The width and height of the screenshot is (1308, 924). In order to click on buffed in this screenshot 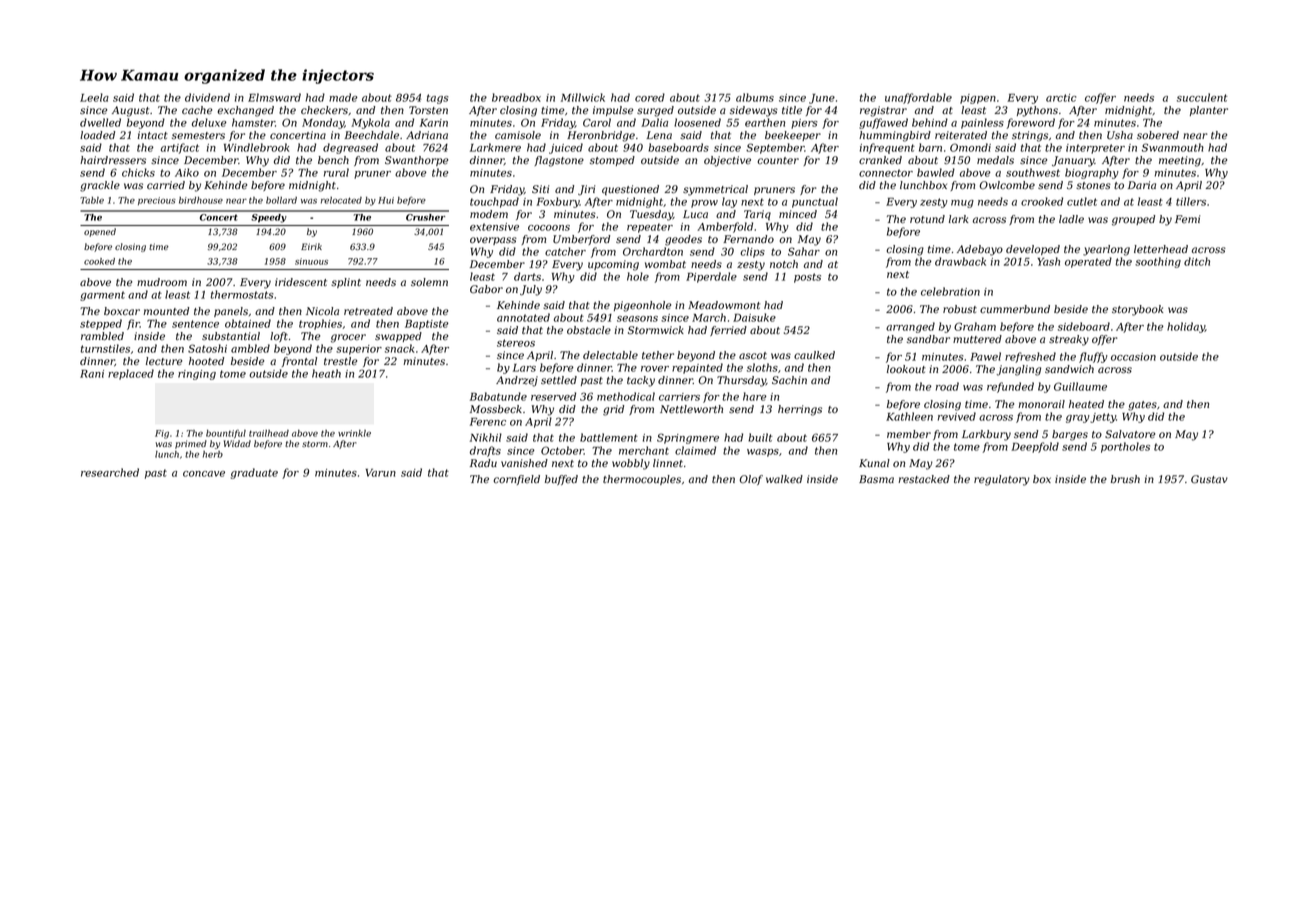, I will do `click(561, 480)`.
